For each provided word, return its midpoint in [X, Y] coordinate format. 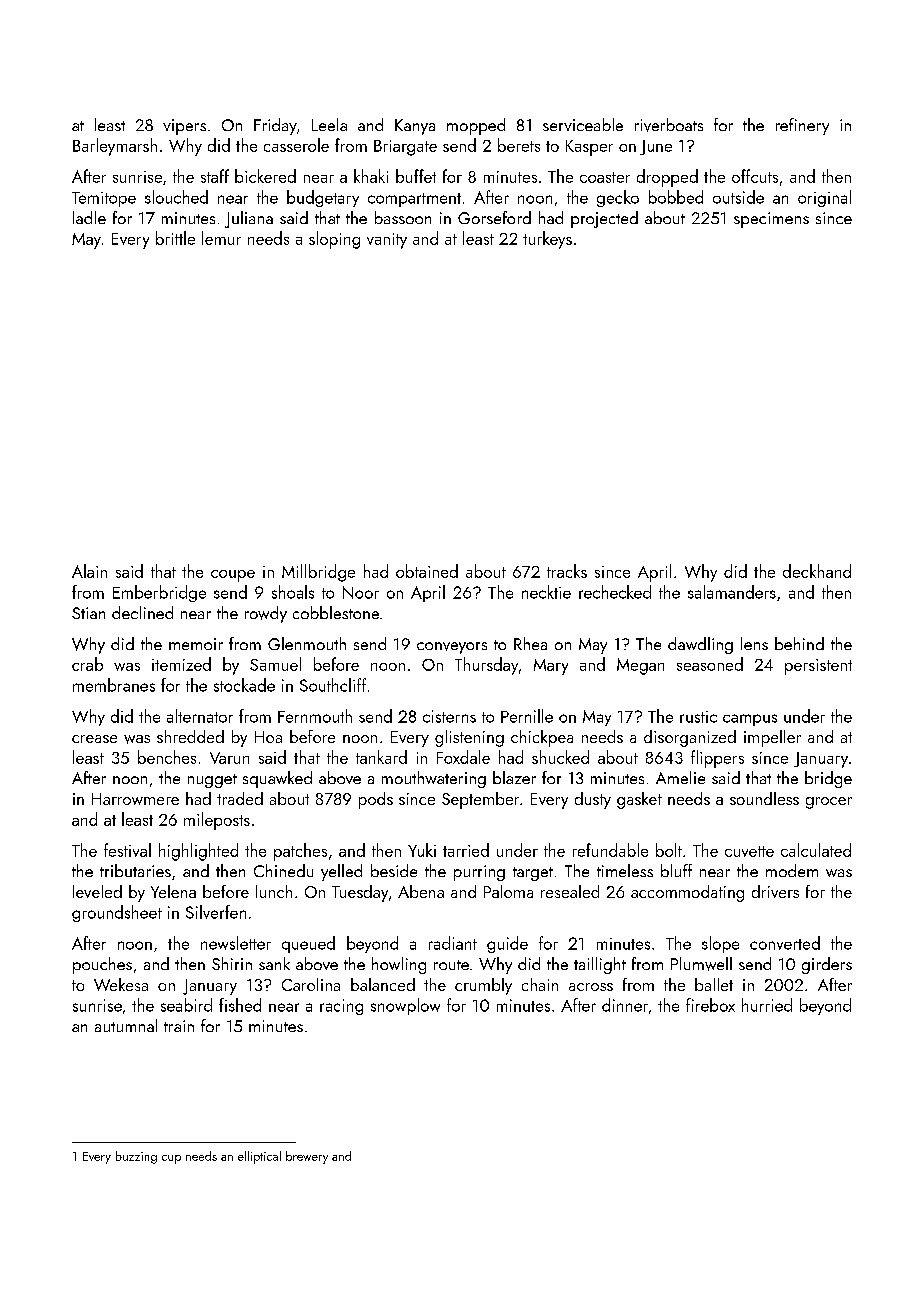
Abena [421, 891]
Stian [88, 613]
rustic [698, 717]
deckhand [817, 571]
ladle [89, 217]
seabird [186, 1005]
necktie [546, 592]
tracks [567, 571]
